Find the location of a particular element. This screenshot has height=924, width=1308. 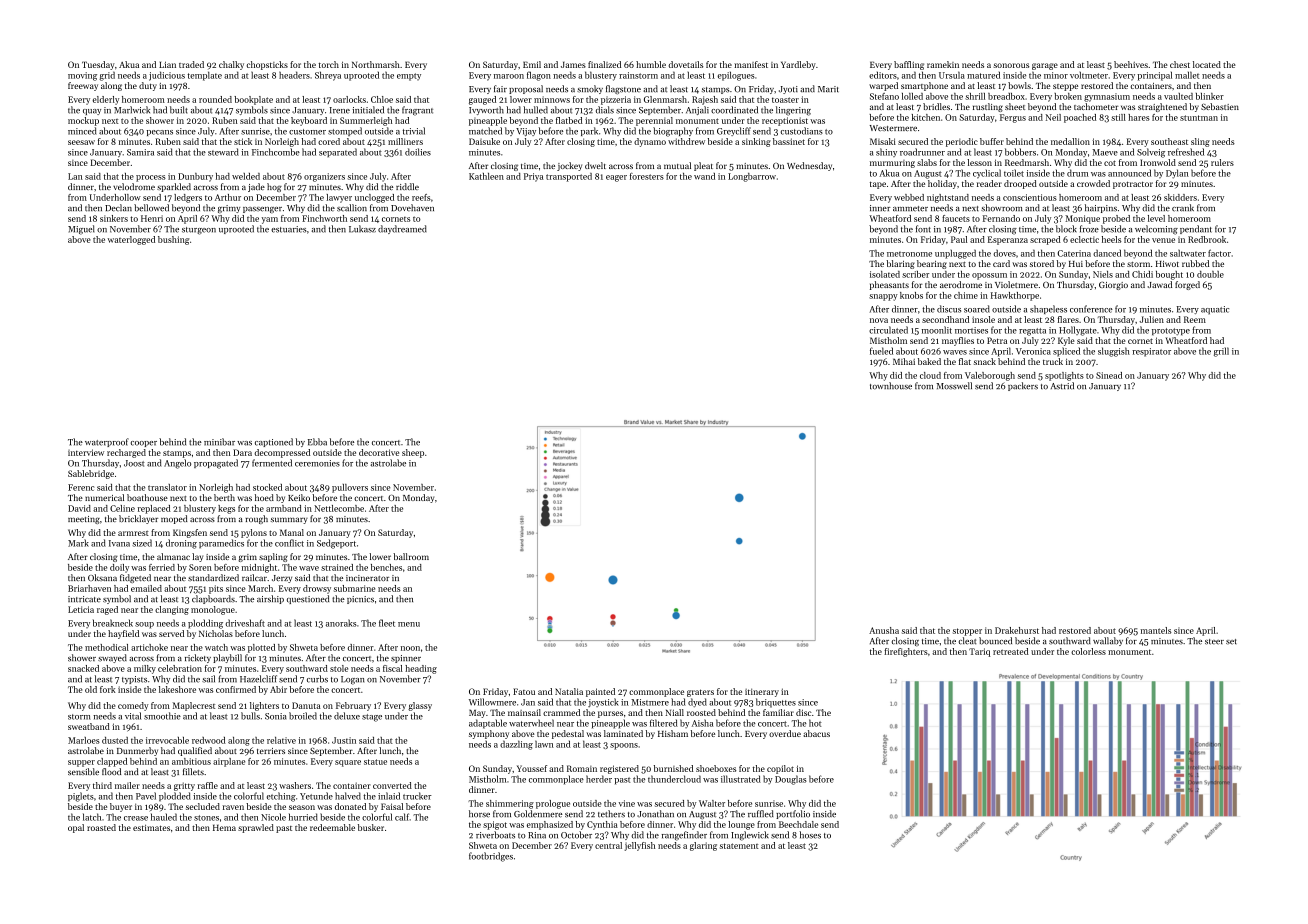

Marlwick is located at coordinates (132, 110).
